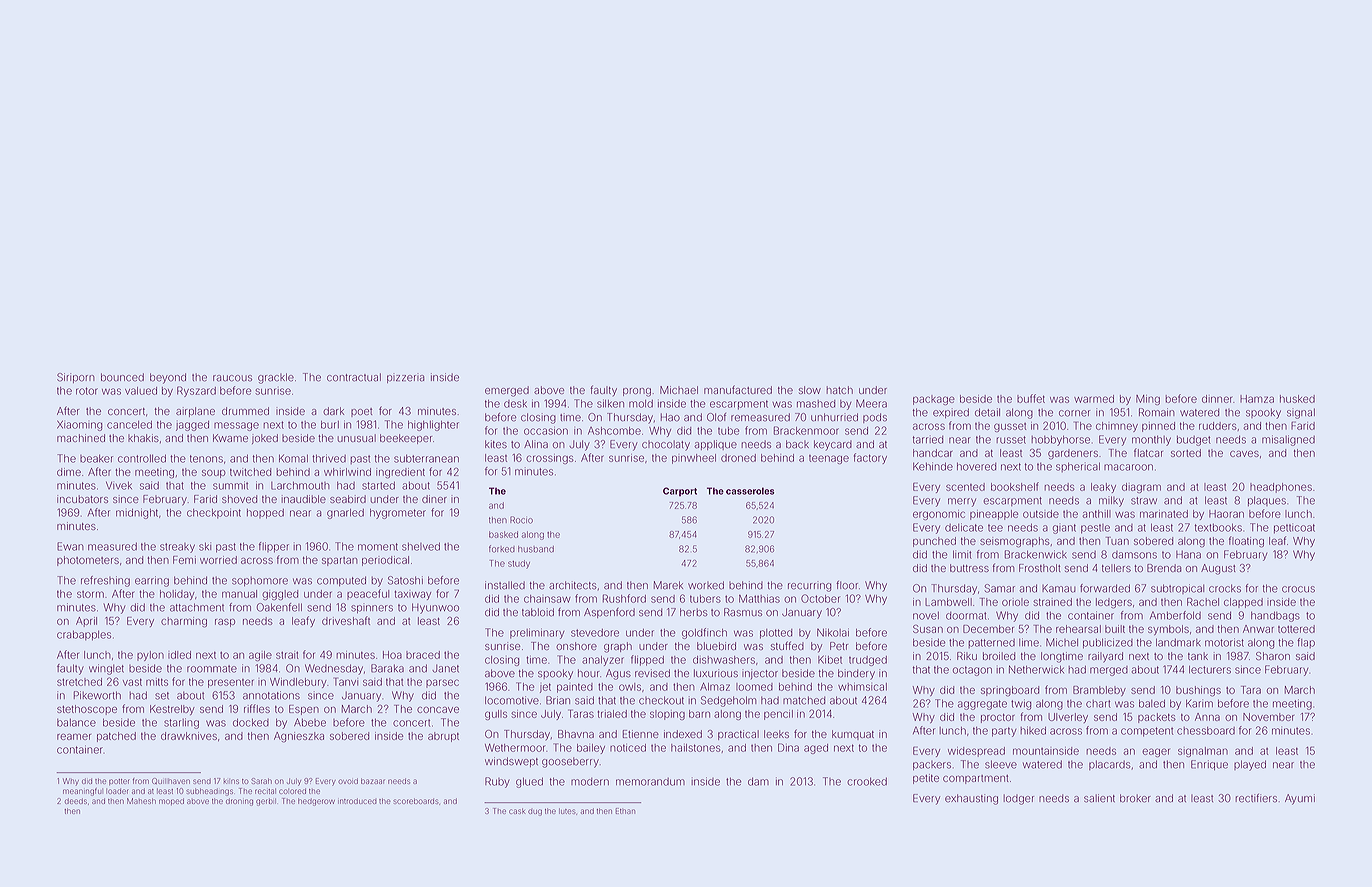  Describe the element at coordinates (840, 390) in the document. I see `hatch` at that location.
